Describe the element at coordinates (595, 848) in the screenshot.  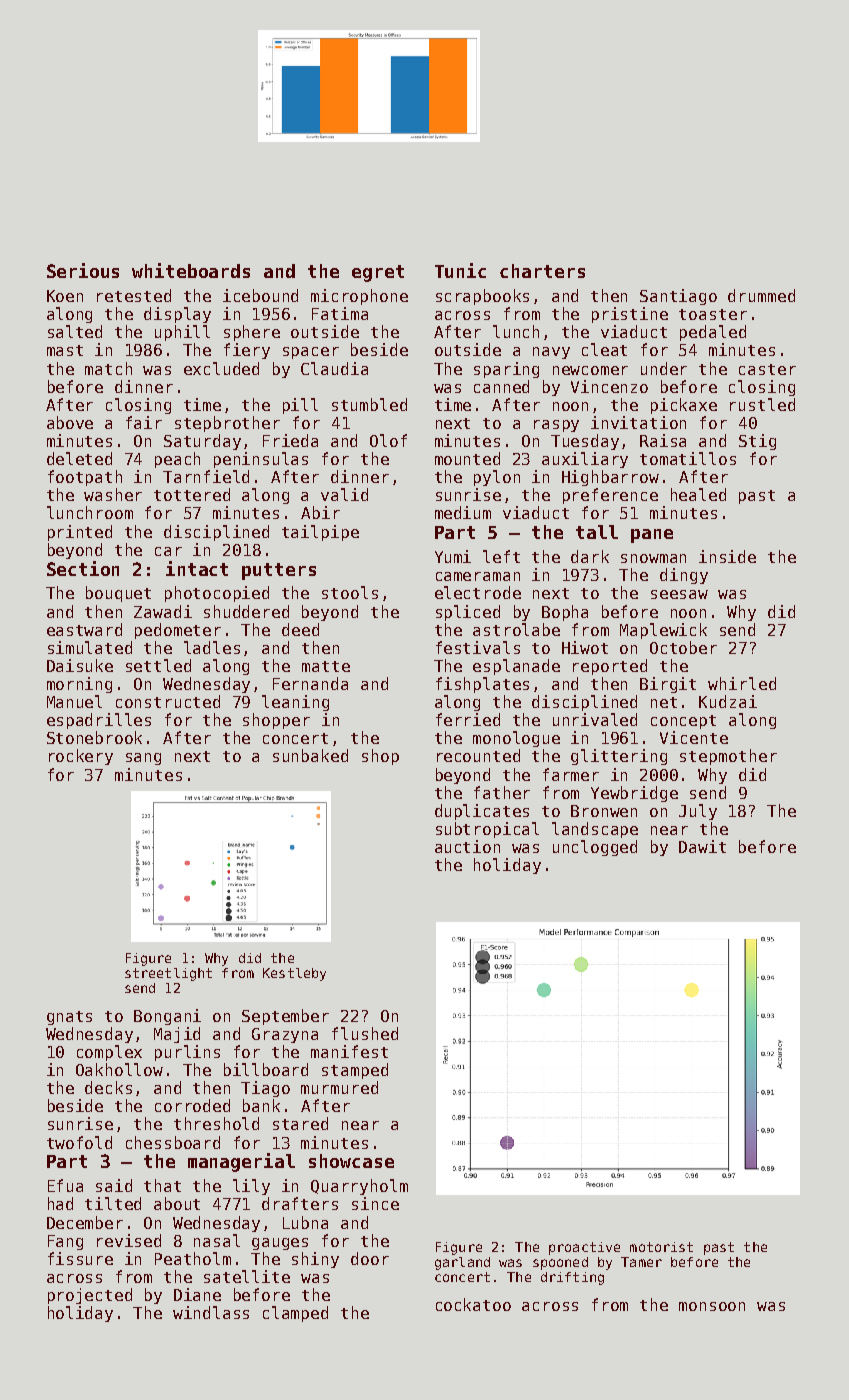
I see `unclogged` at that location.
